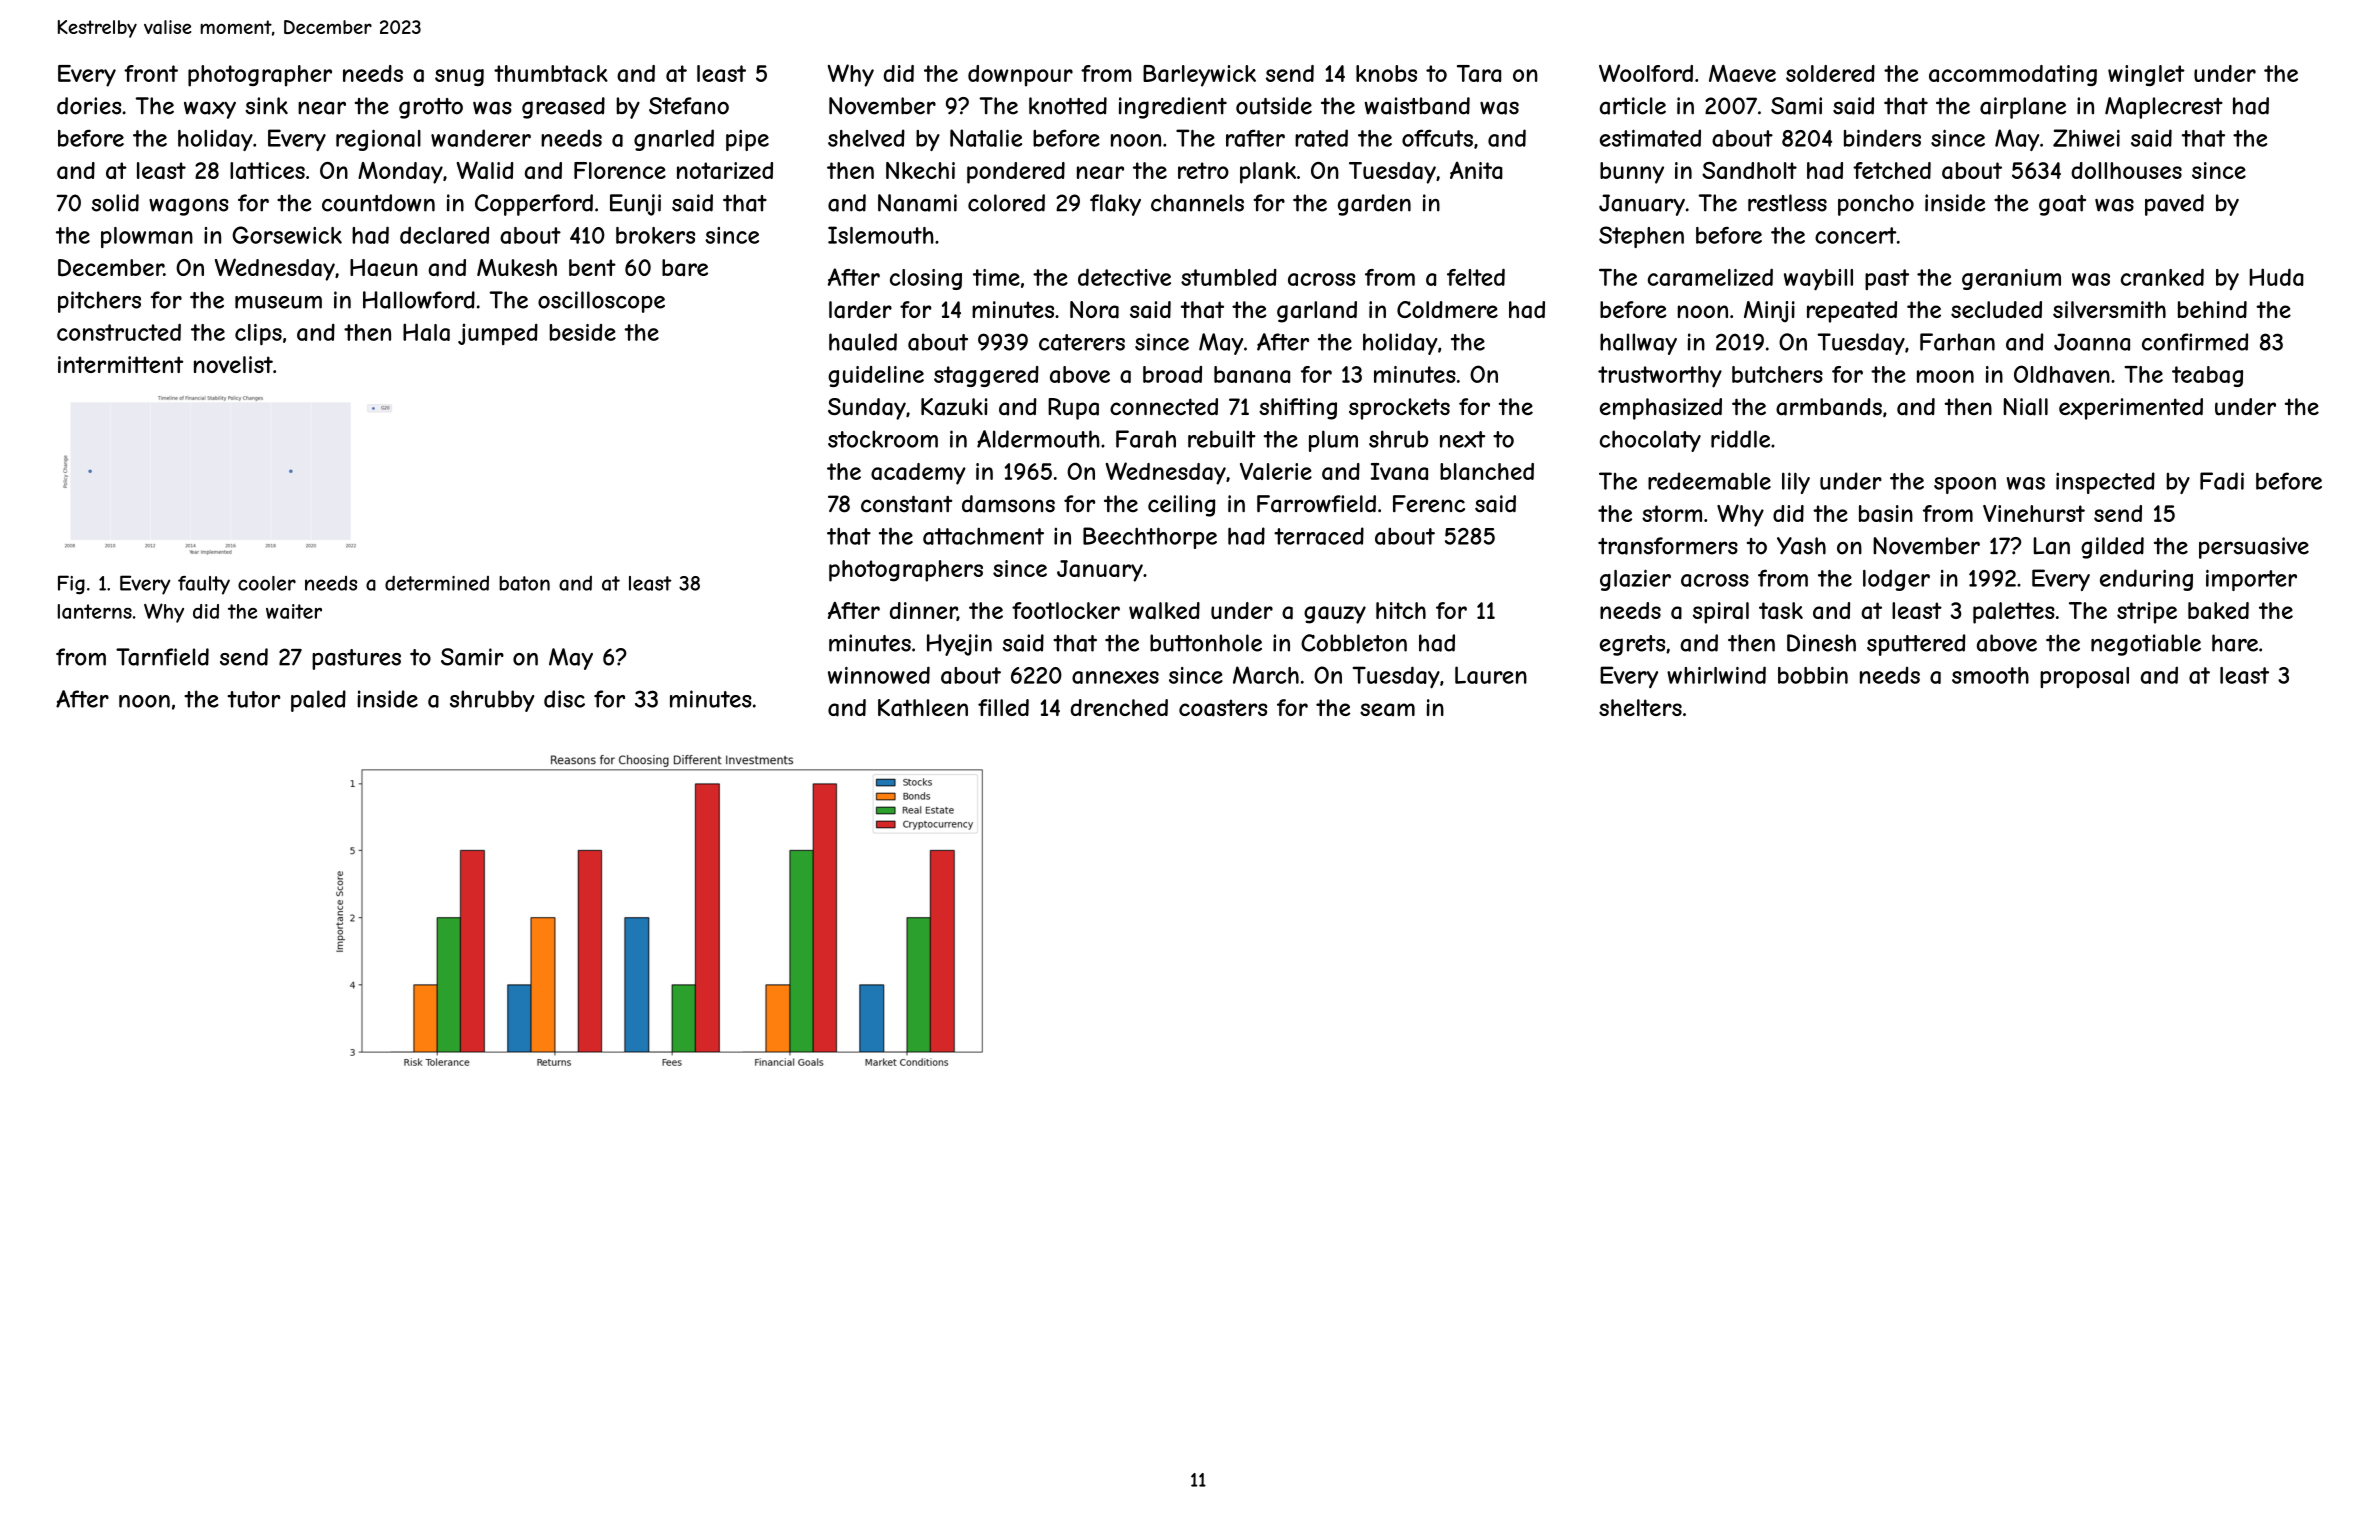 This image has height=1540, width=2380. I want to click on faulty, so click(204, 585).
